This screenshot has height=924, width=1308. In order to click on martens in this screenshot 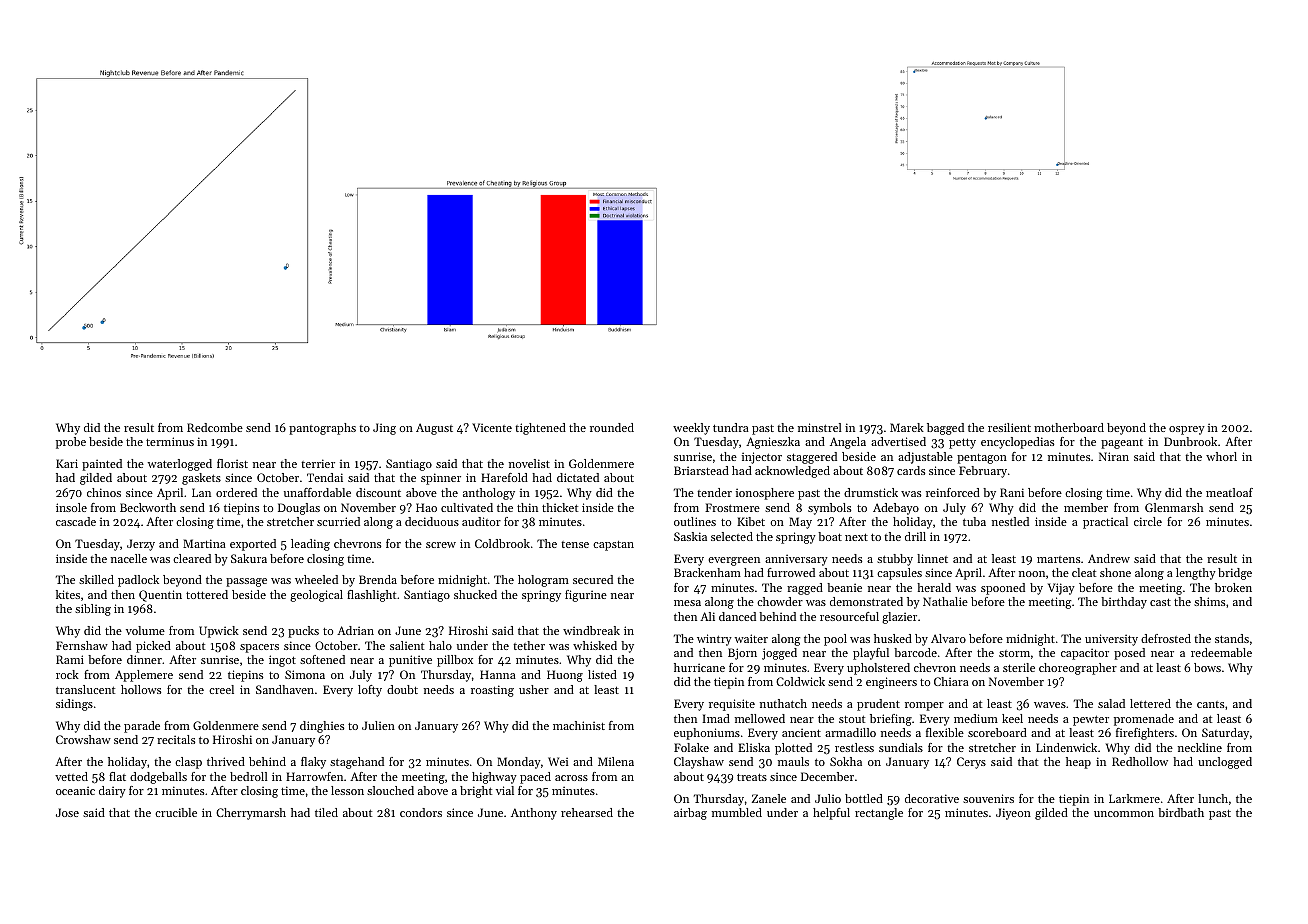, I will do `click(1058, 559)`.
